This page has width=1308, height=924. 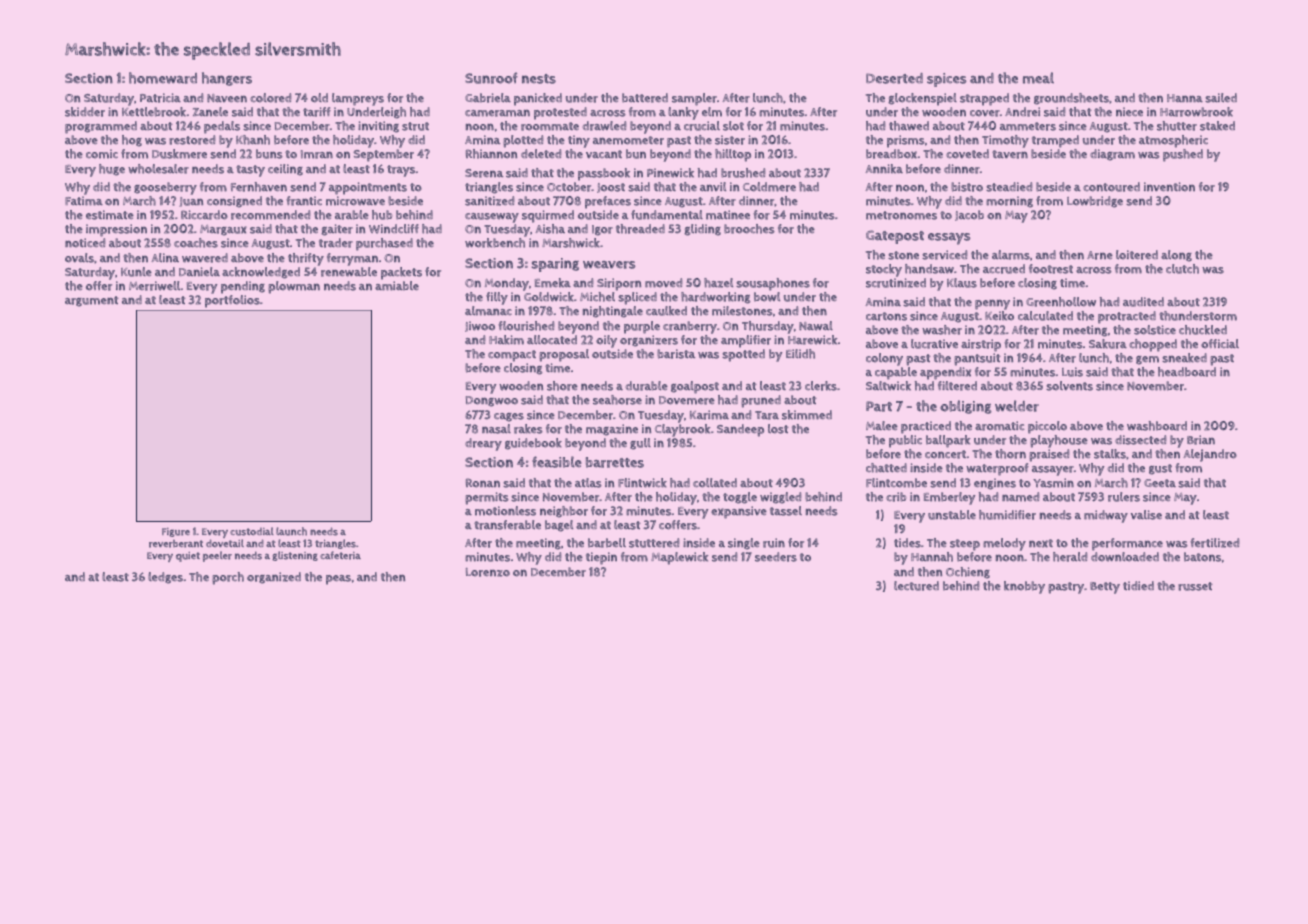 I want to click on sanitized, so click(x=489, y=201).
